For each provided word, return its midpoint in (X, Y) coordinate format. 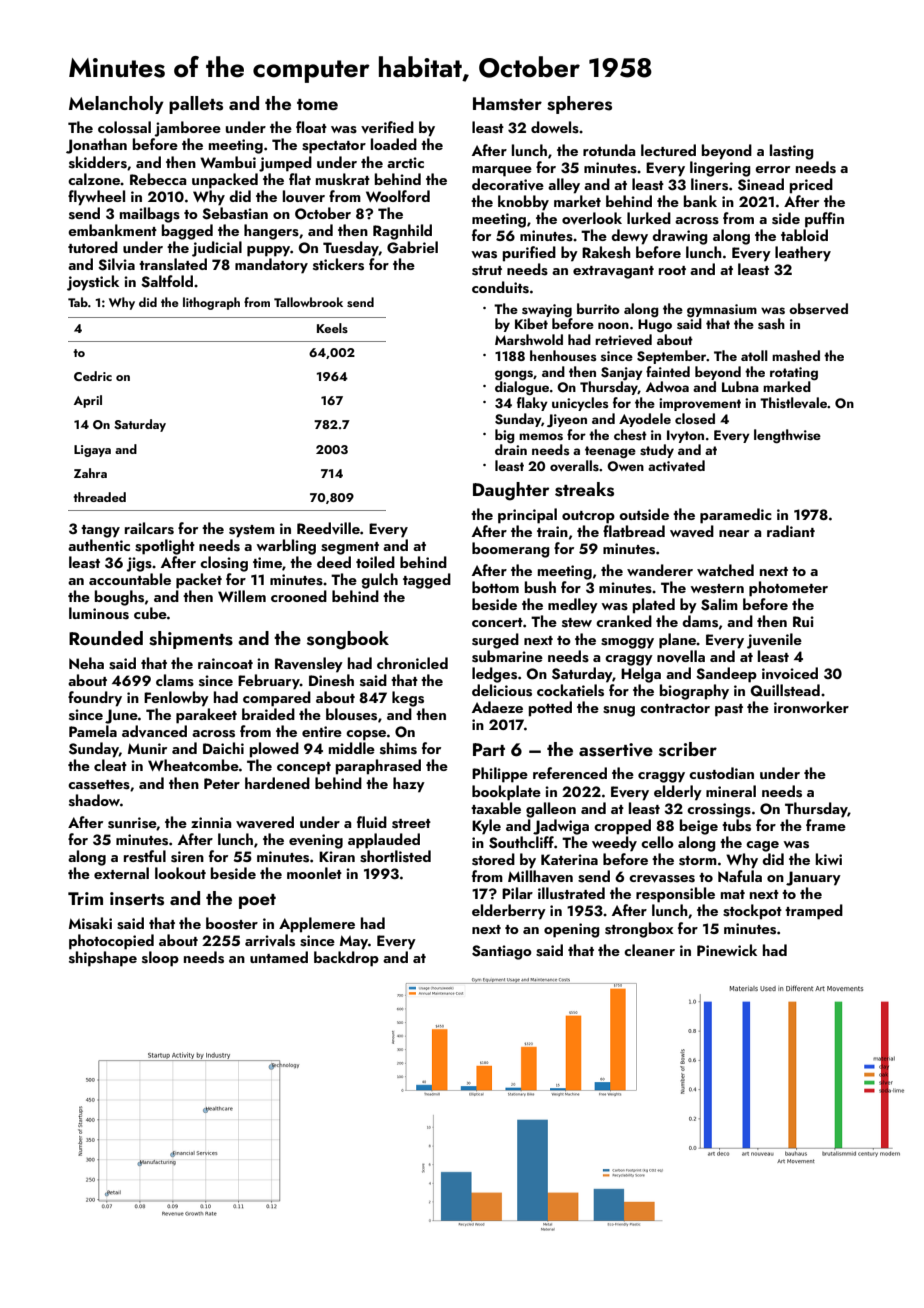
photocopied (111, 942)
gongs (514, 375)
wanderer (660, 570)
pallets (196, 105)
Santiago (502, 952)
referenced (570, 773)
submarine (507, 656)
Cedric (93, 376)
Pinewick (727, 950)
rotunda (609, 150)
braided (268, 714)
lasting (792, 152)
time (267, 562)
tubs (736, 825)
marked (787, 386)
